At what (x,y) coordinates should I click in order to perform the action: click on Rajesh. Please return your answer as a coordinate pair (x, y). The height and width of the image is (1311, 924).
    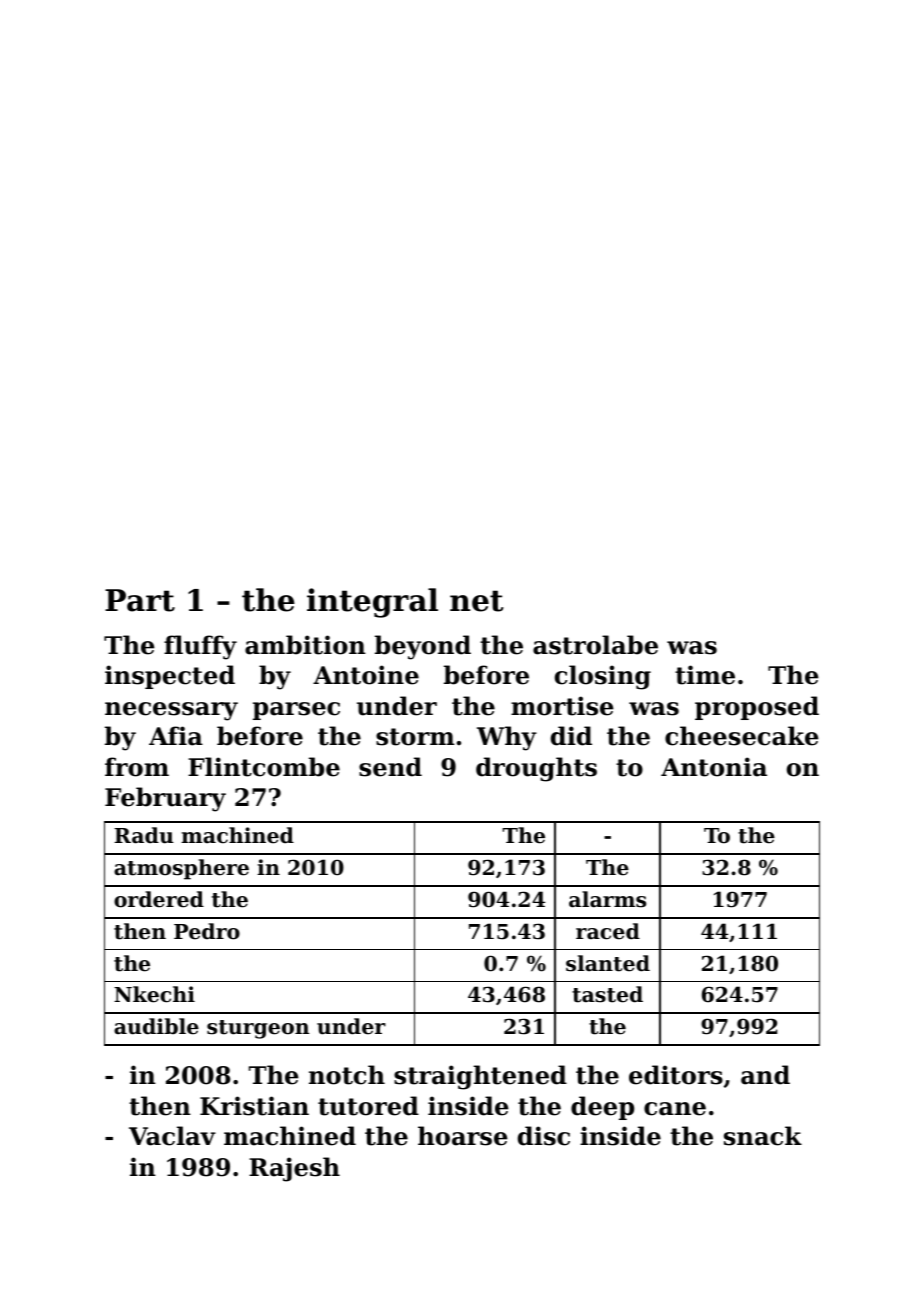
    Looking at the image, I should click on (294, 1169).
